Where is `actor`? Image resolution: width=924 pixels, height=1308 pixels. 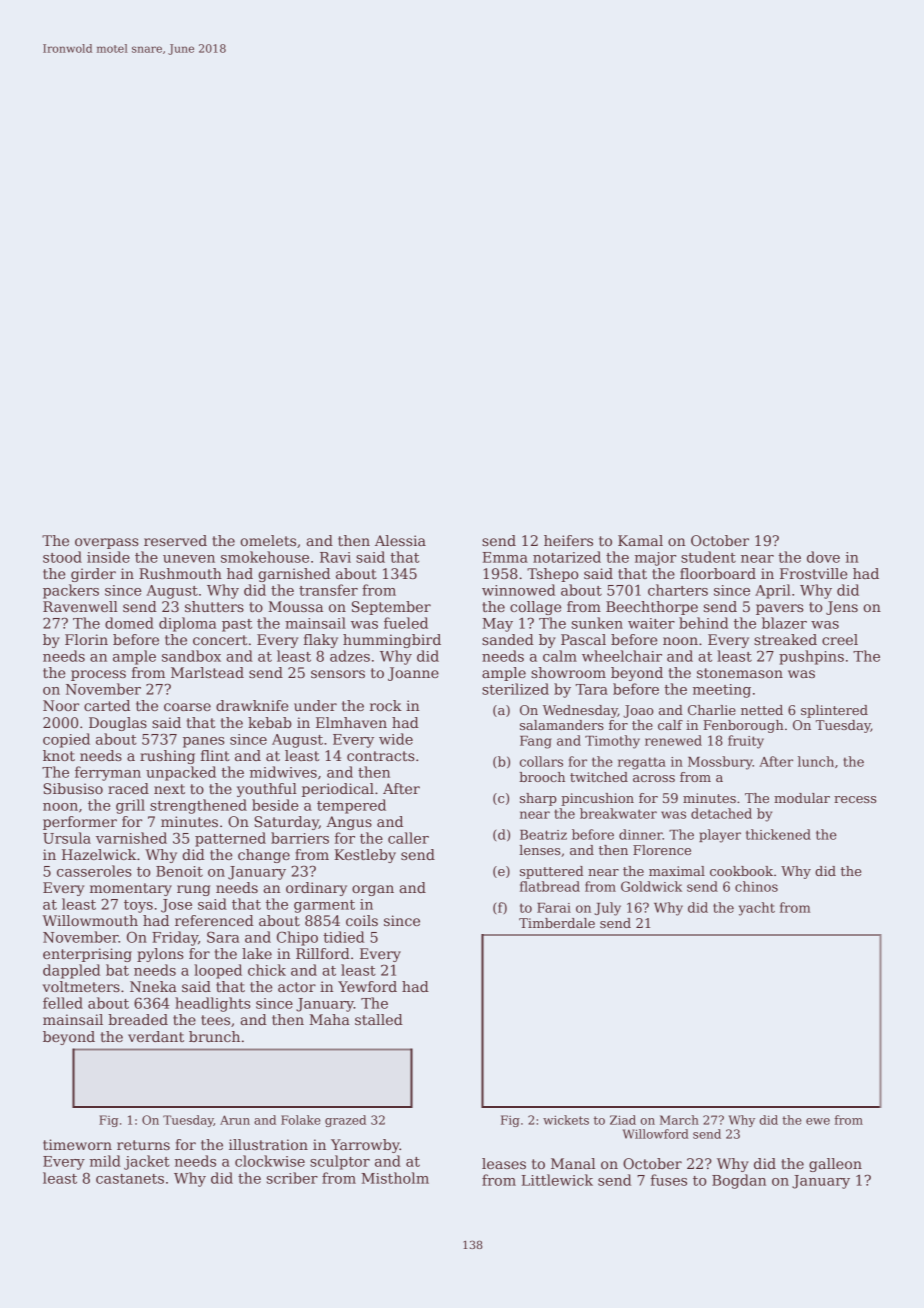 actor is located at coordinates (297, 987).
